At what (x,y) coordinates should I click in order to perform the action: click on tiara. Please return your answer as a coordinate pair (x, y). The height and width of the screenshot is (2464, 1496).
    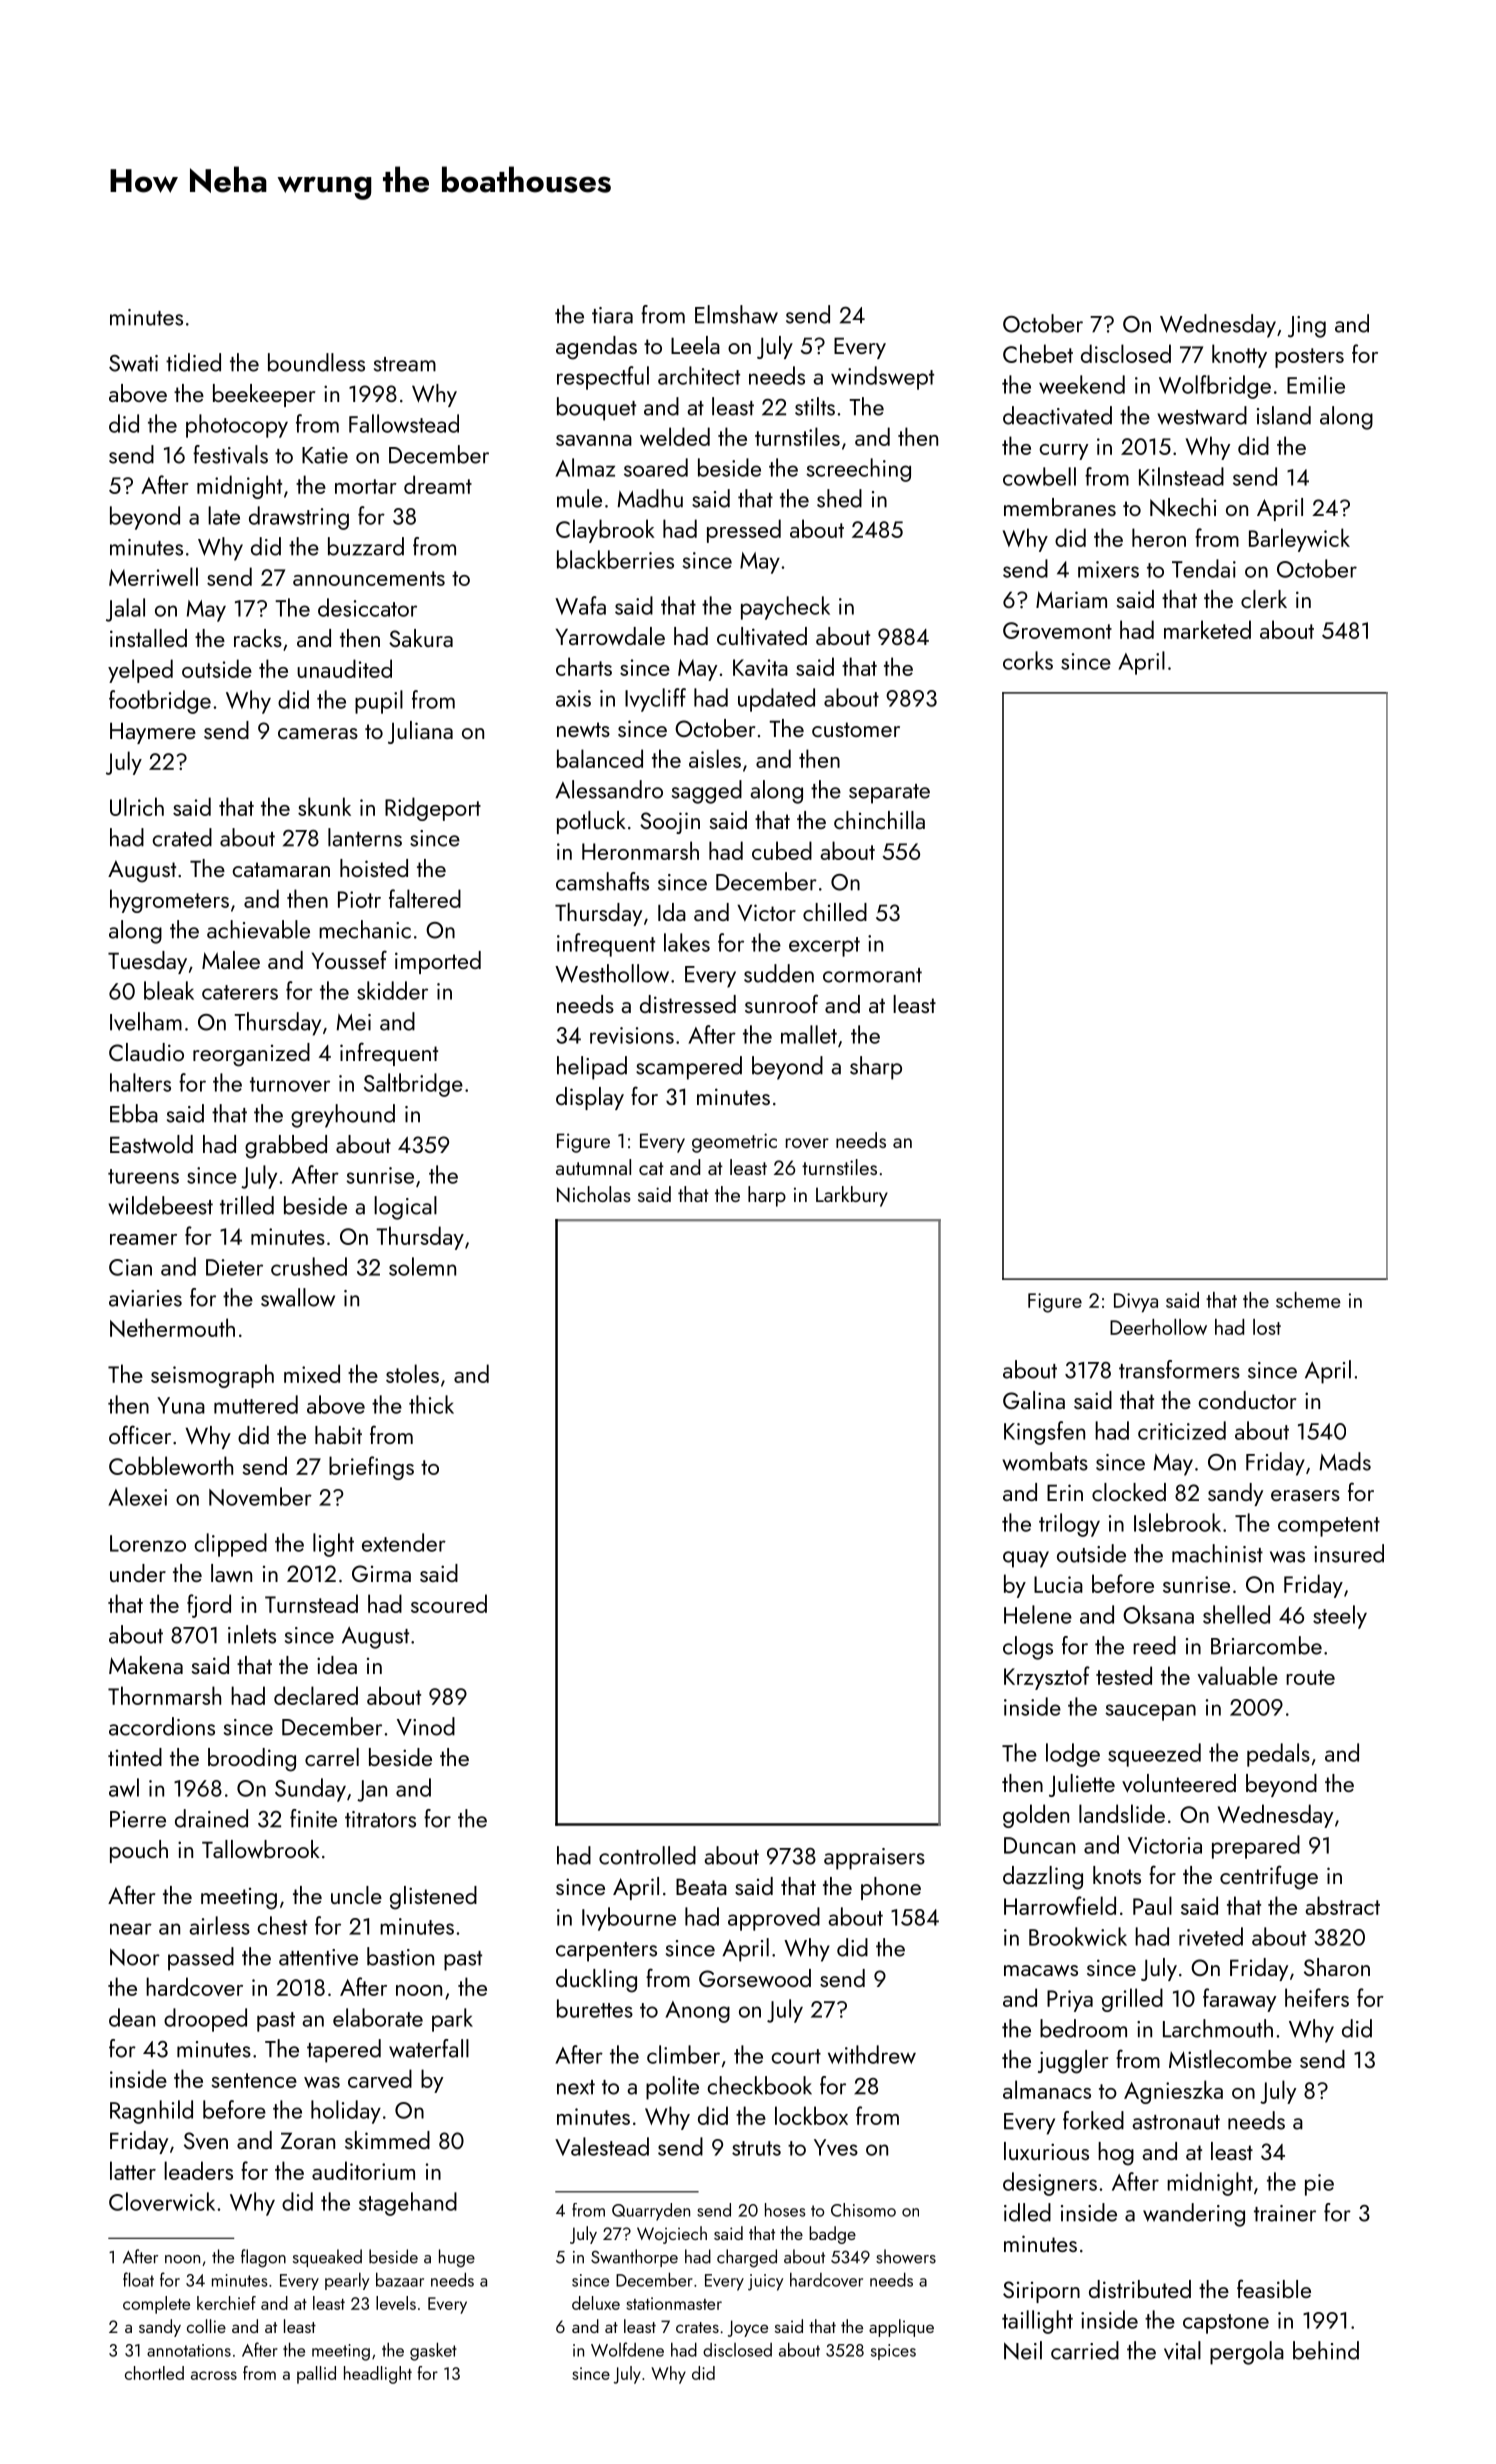
    Looking at the image, I should click on (612, 315).
